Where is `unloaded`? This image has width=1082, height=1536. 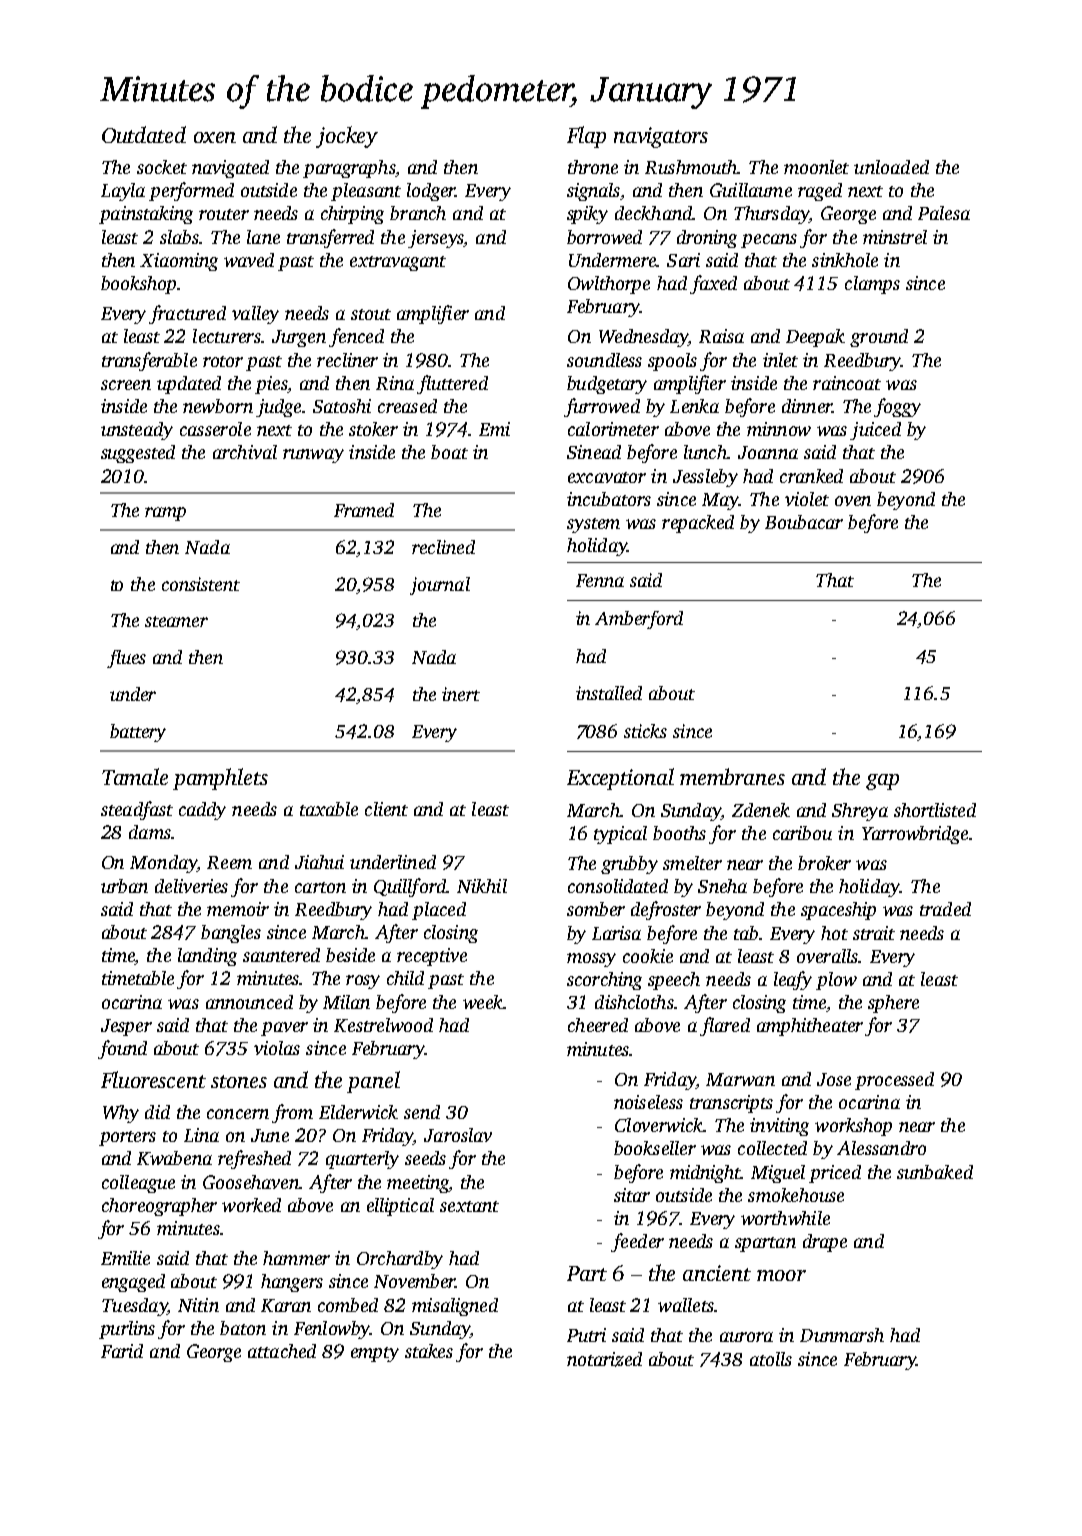
unloaded is located at coordinates (891, 167).
